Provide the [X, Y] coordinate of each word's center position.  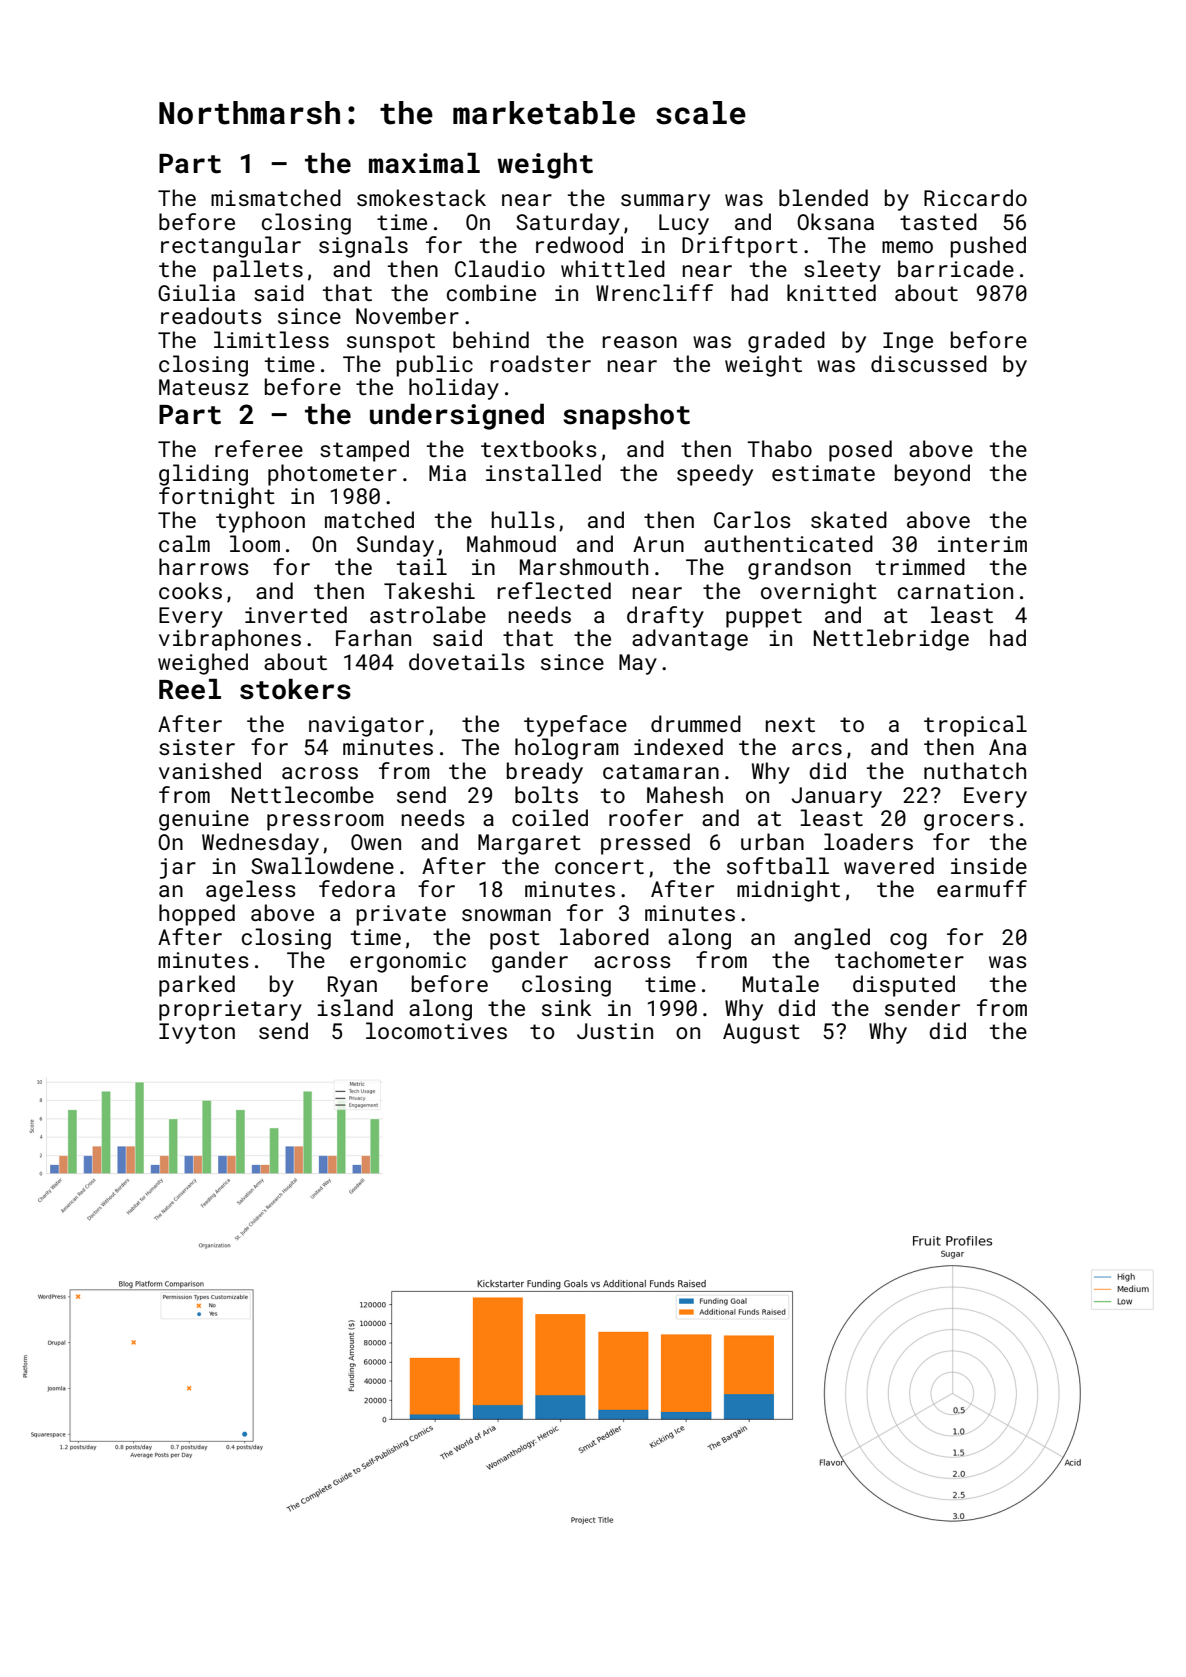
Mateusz [204, 387]
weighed [203, 664]
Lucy [684, 224]
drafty [665, 617]
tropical [975, 726]
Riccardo [975, 197]
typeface [575, 726]
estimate [823, 473]
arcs [817, 749]
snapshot [626, 417]
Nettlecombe [303, 794]
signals [363, 247]
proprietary [230, 1010]
